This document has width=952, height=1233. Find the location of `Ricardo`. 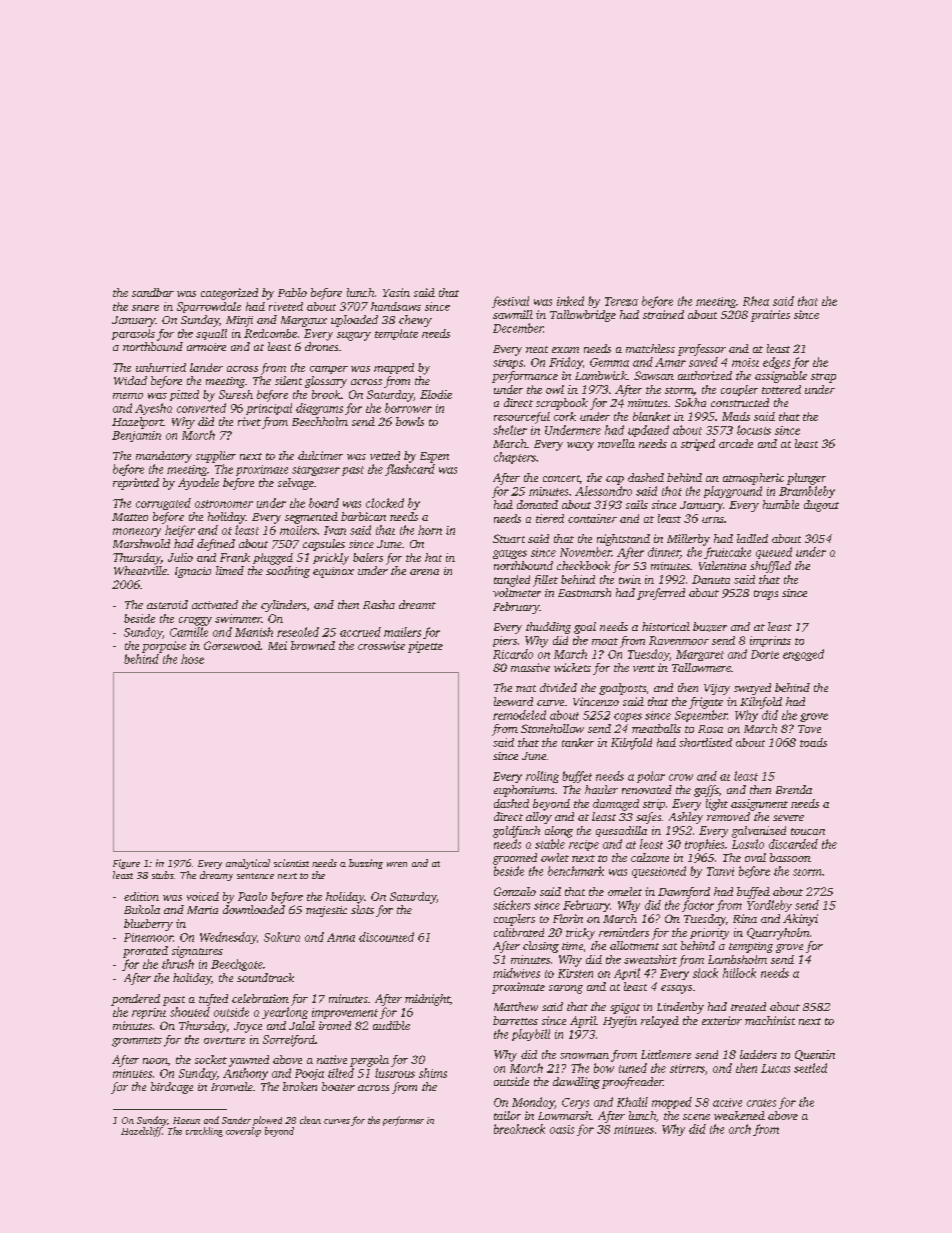

Ricardo is located at coordinates (513, 654).
